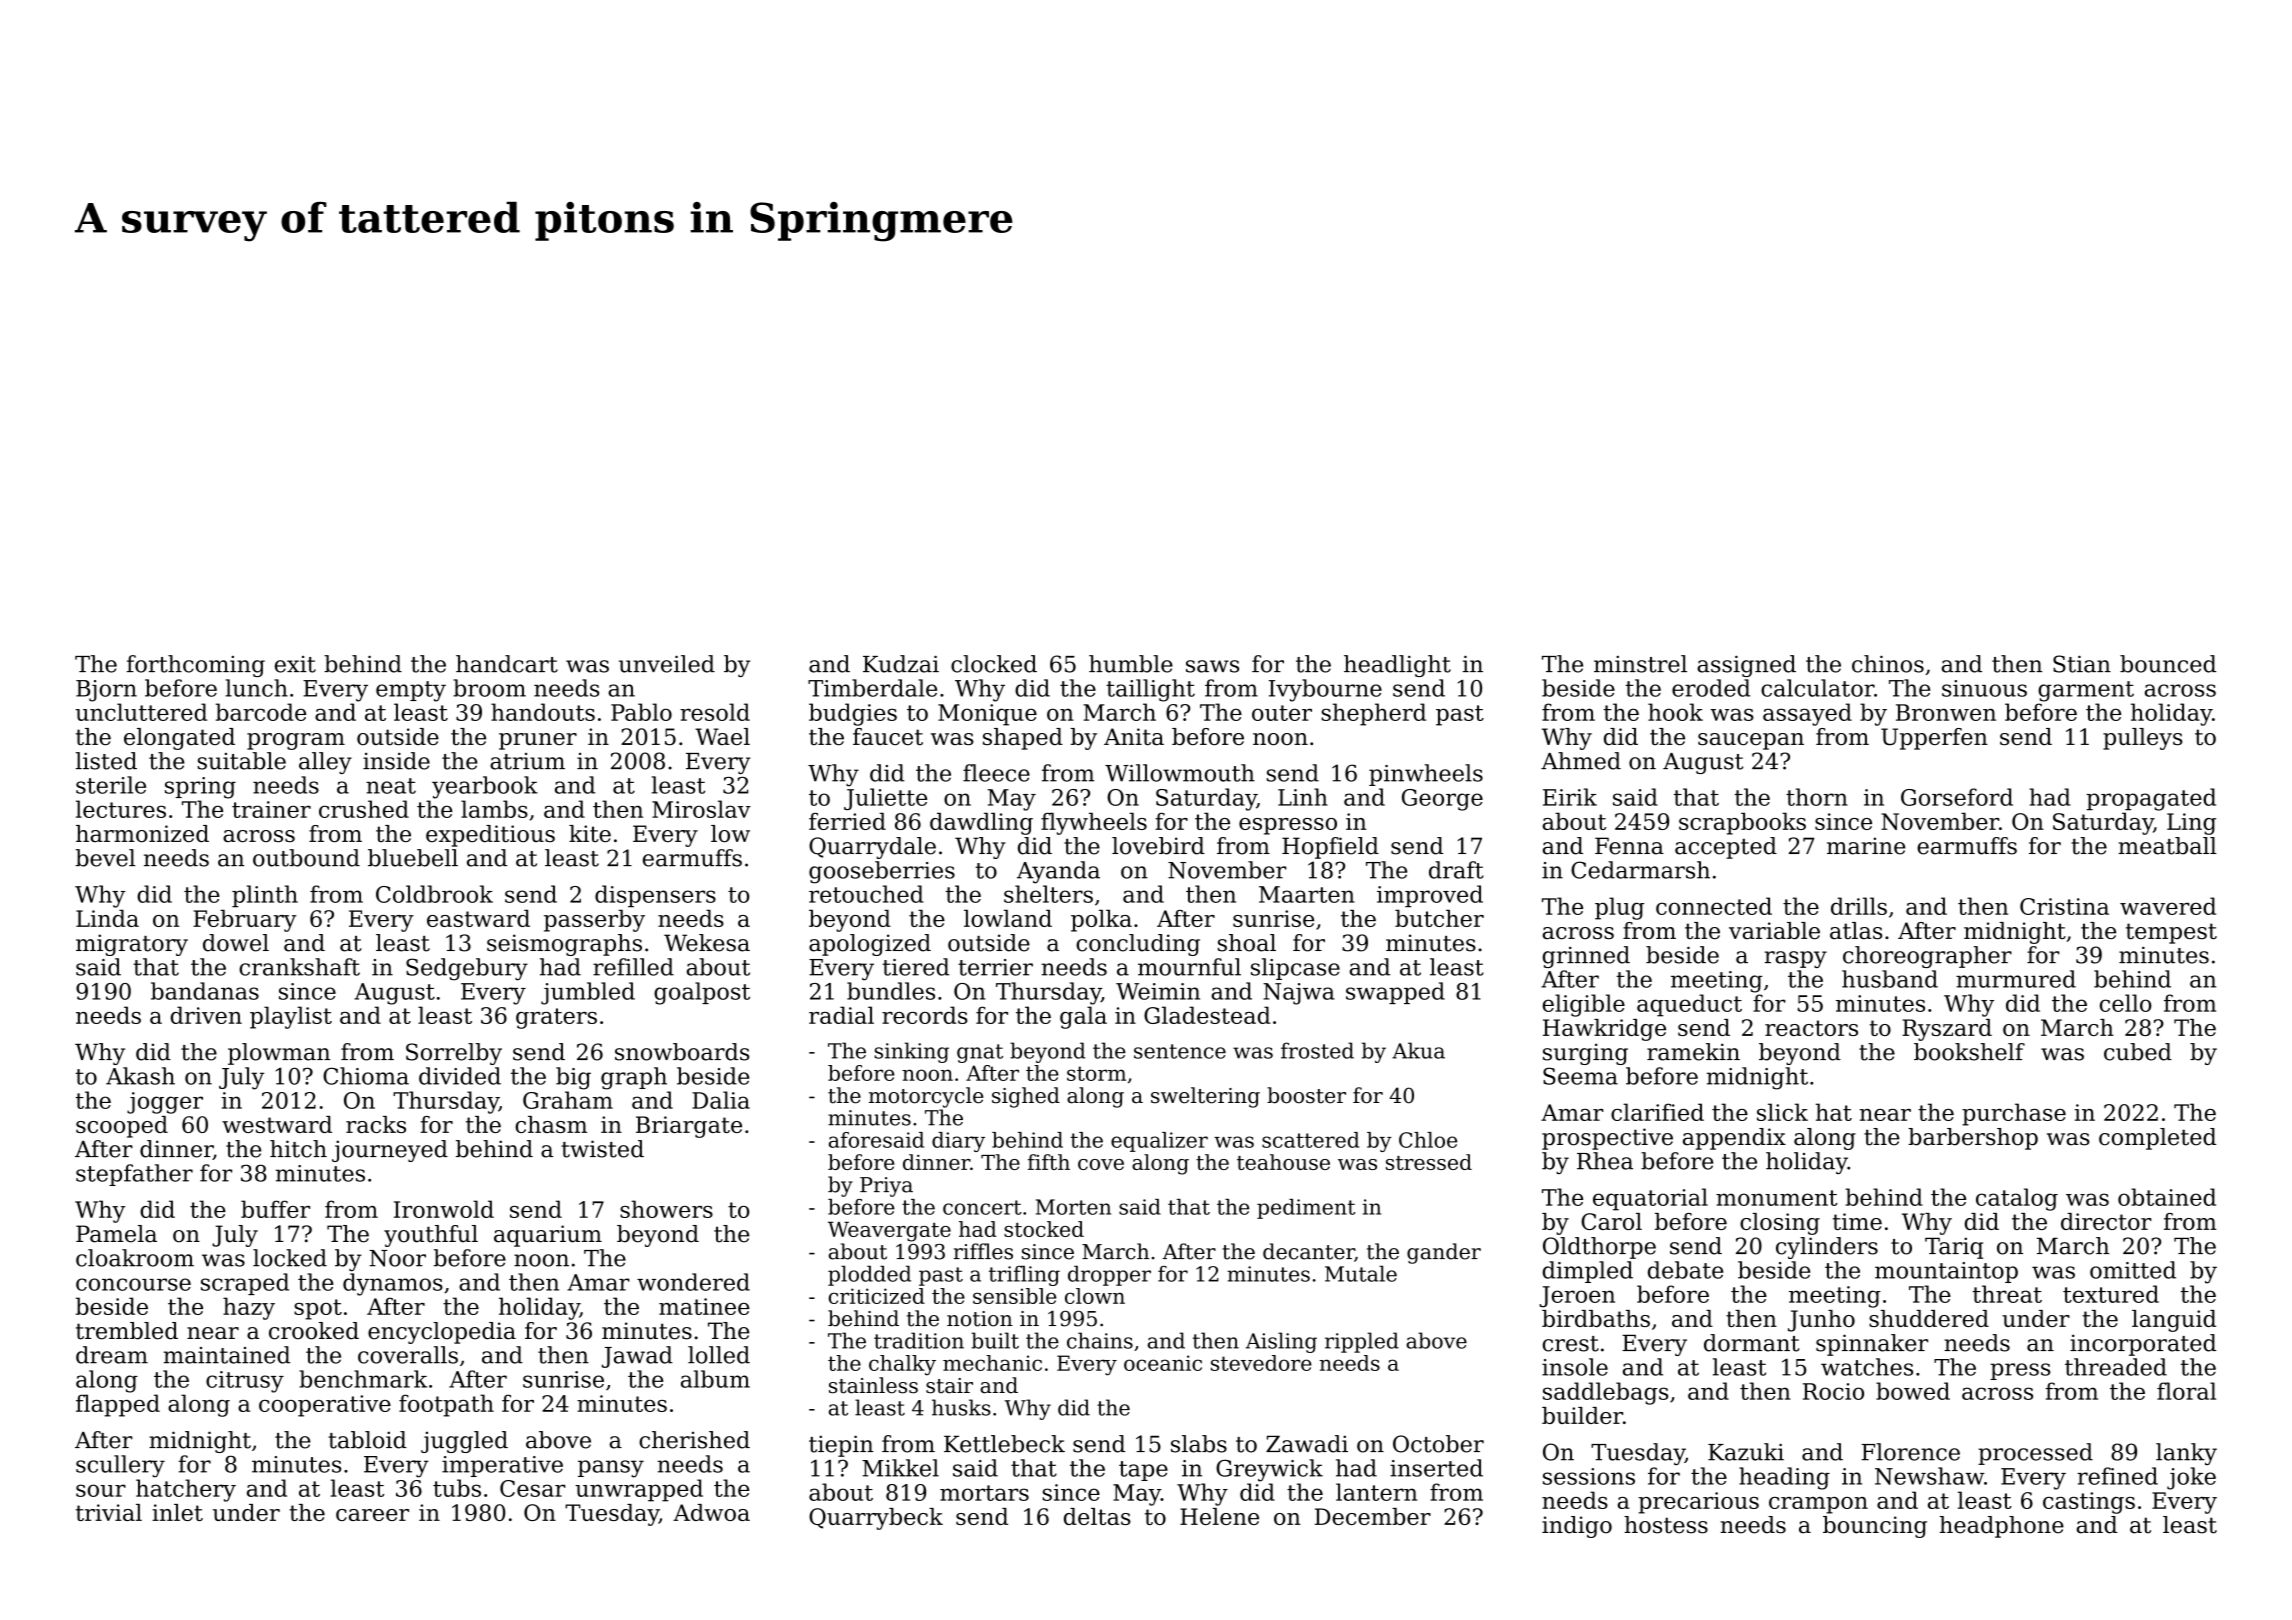 This screenshot has height=1620, width=2292. I want to click on gander, so click(1444, 1253).
